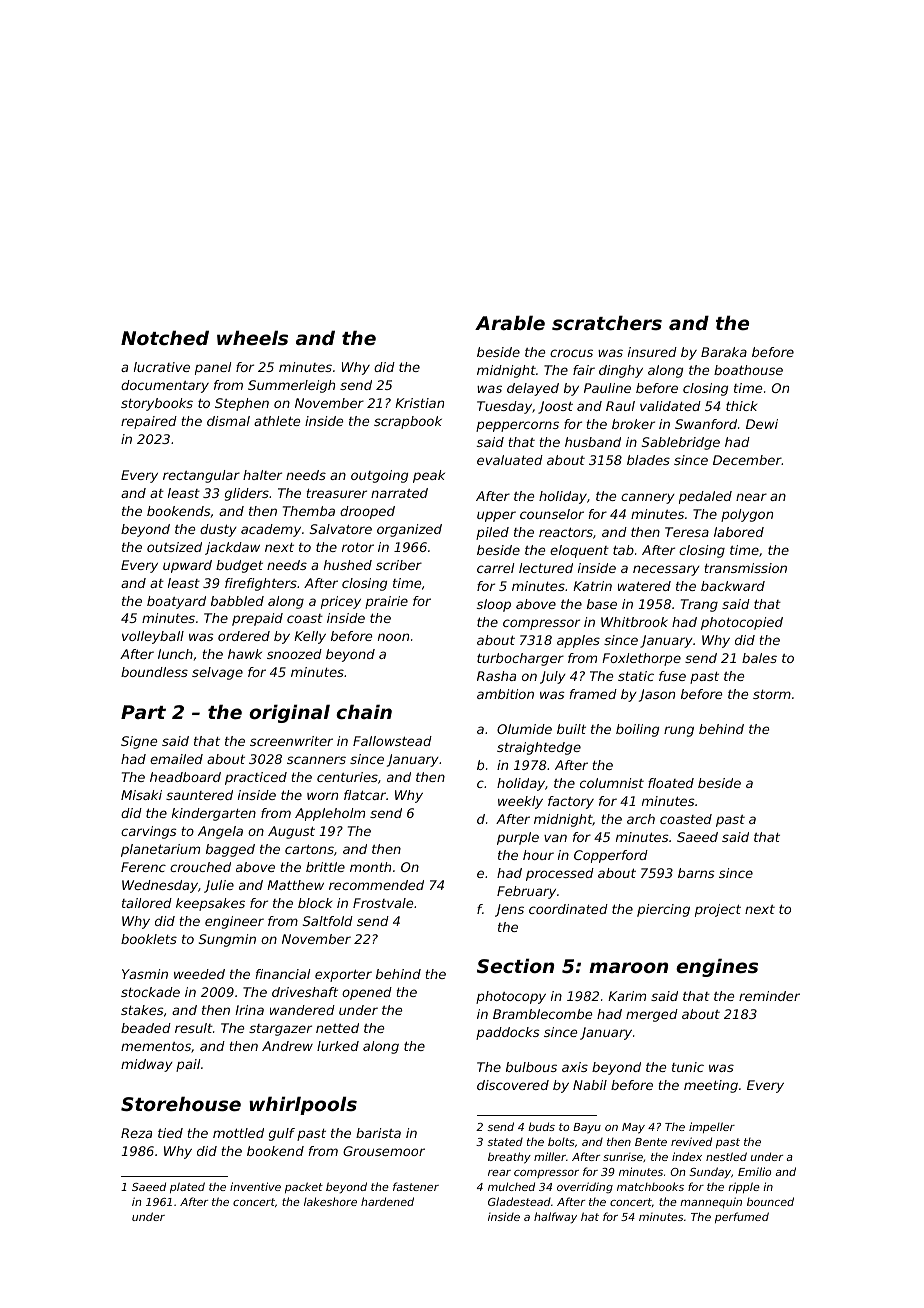  What do you see at coordinates (696, 873) in the document?
I see `barns` at bounding box center [696, 873].
